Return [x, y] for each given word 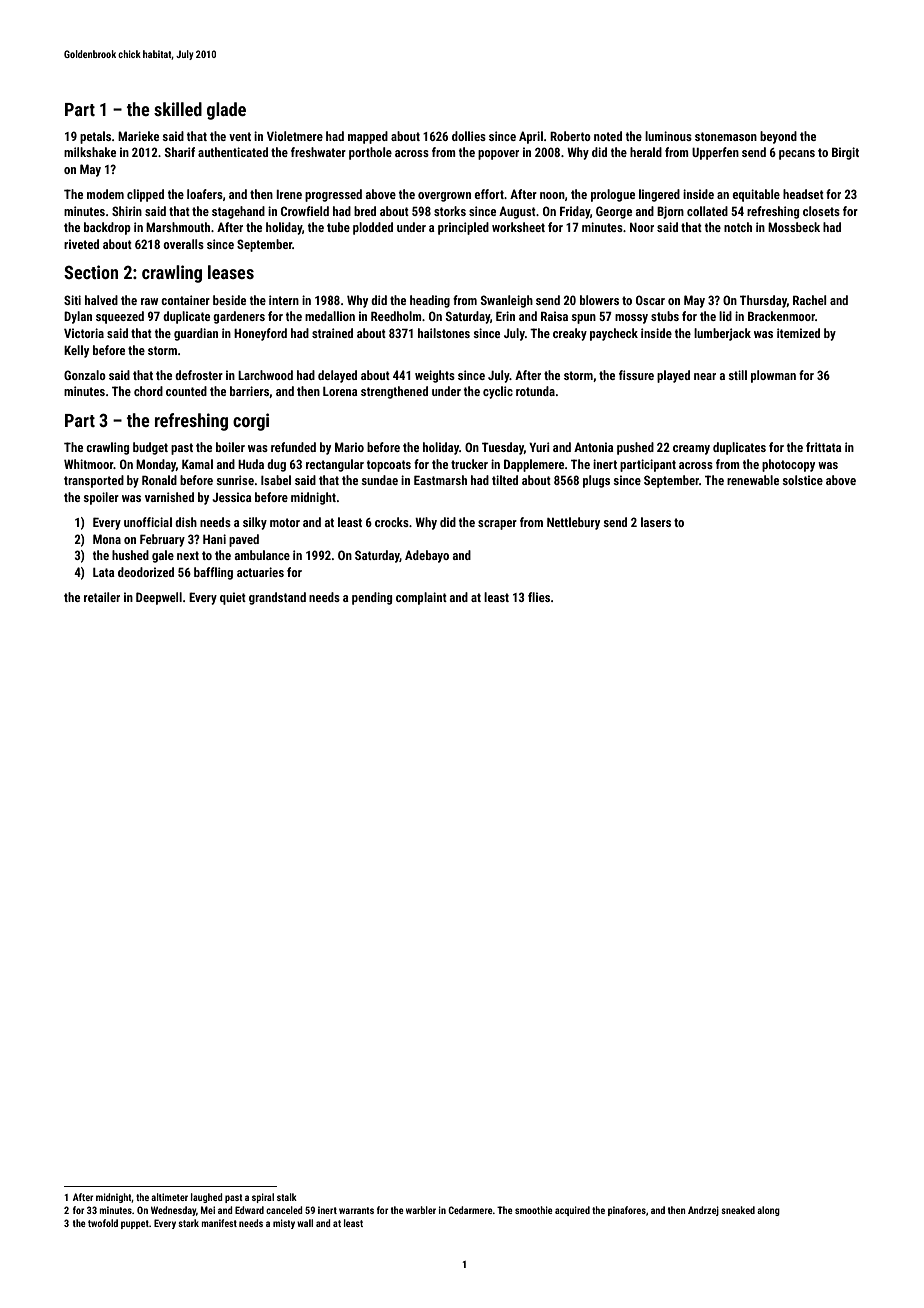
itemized [798, 333]
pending [372, 598]
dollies [469, 136]
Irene [289, 194]
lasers [656, 522]
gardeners [239, 317]
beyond [778, 137]
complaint [421, 598]
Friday [575, 212]
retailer [102, 597]
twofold [103, 1223]
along [768, 1211]
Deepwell [159, 598]
